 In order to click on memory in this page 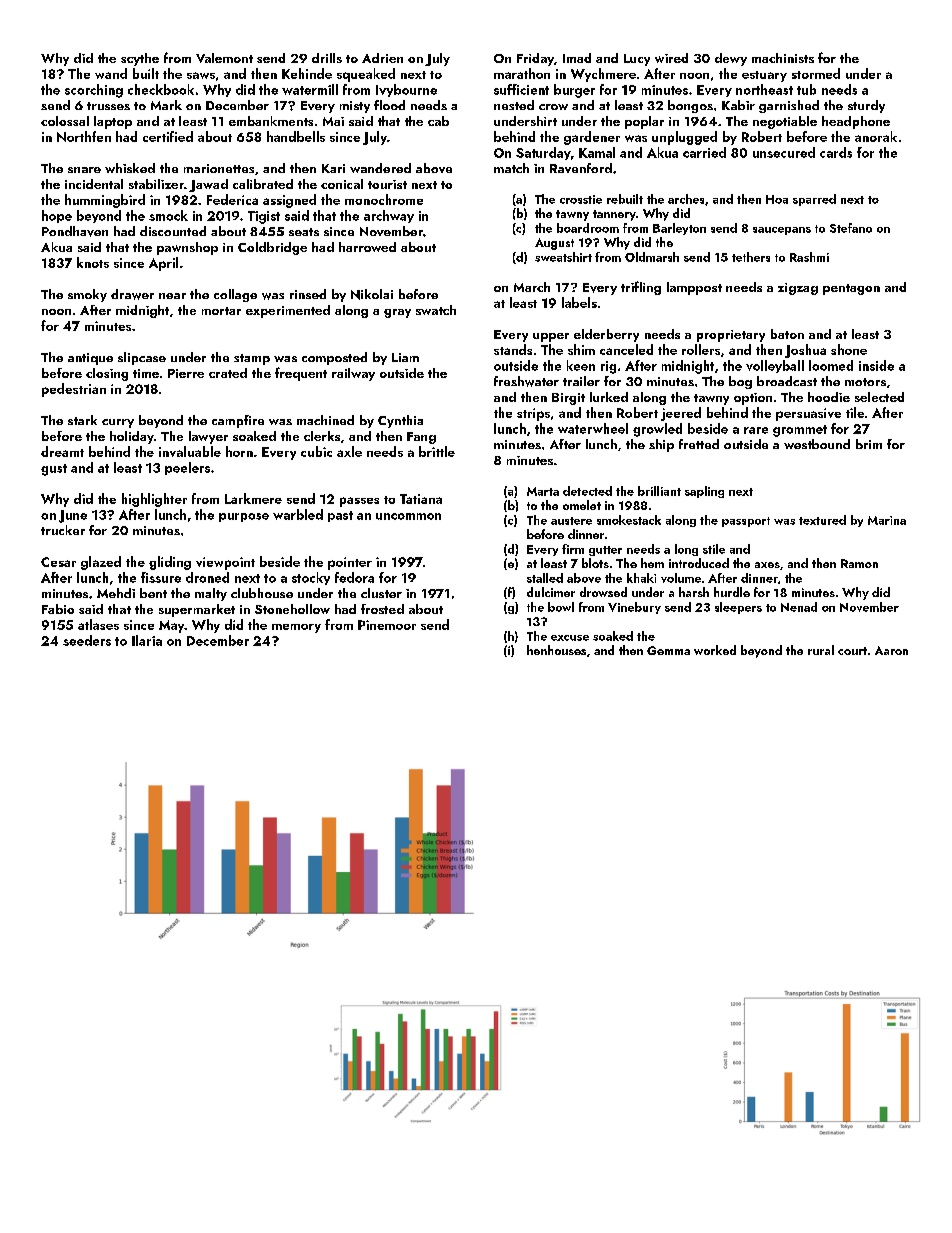, I will do `click(296, 628)`.
